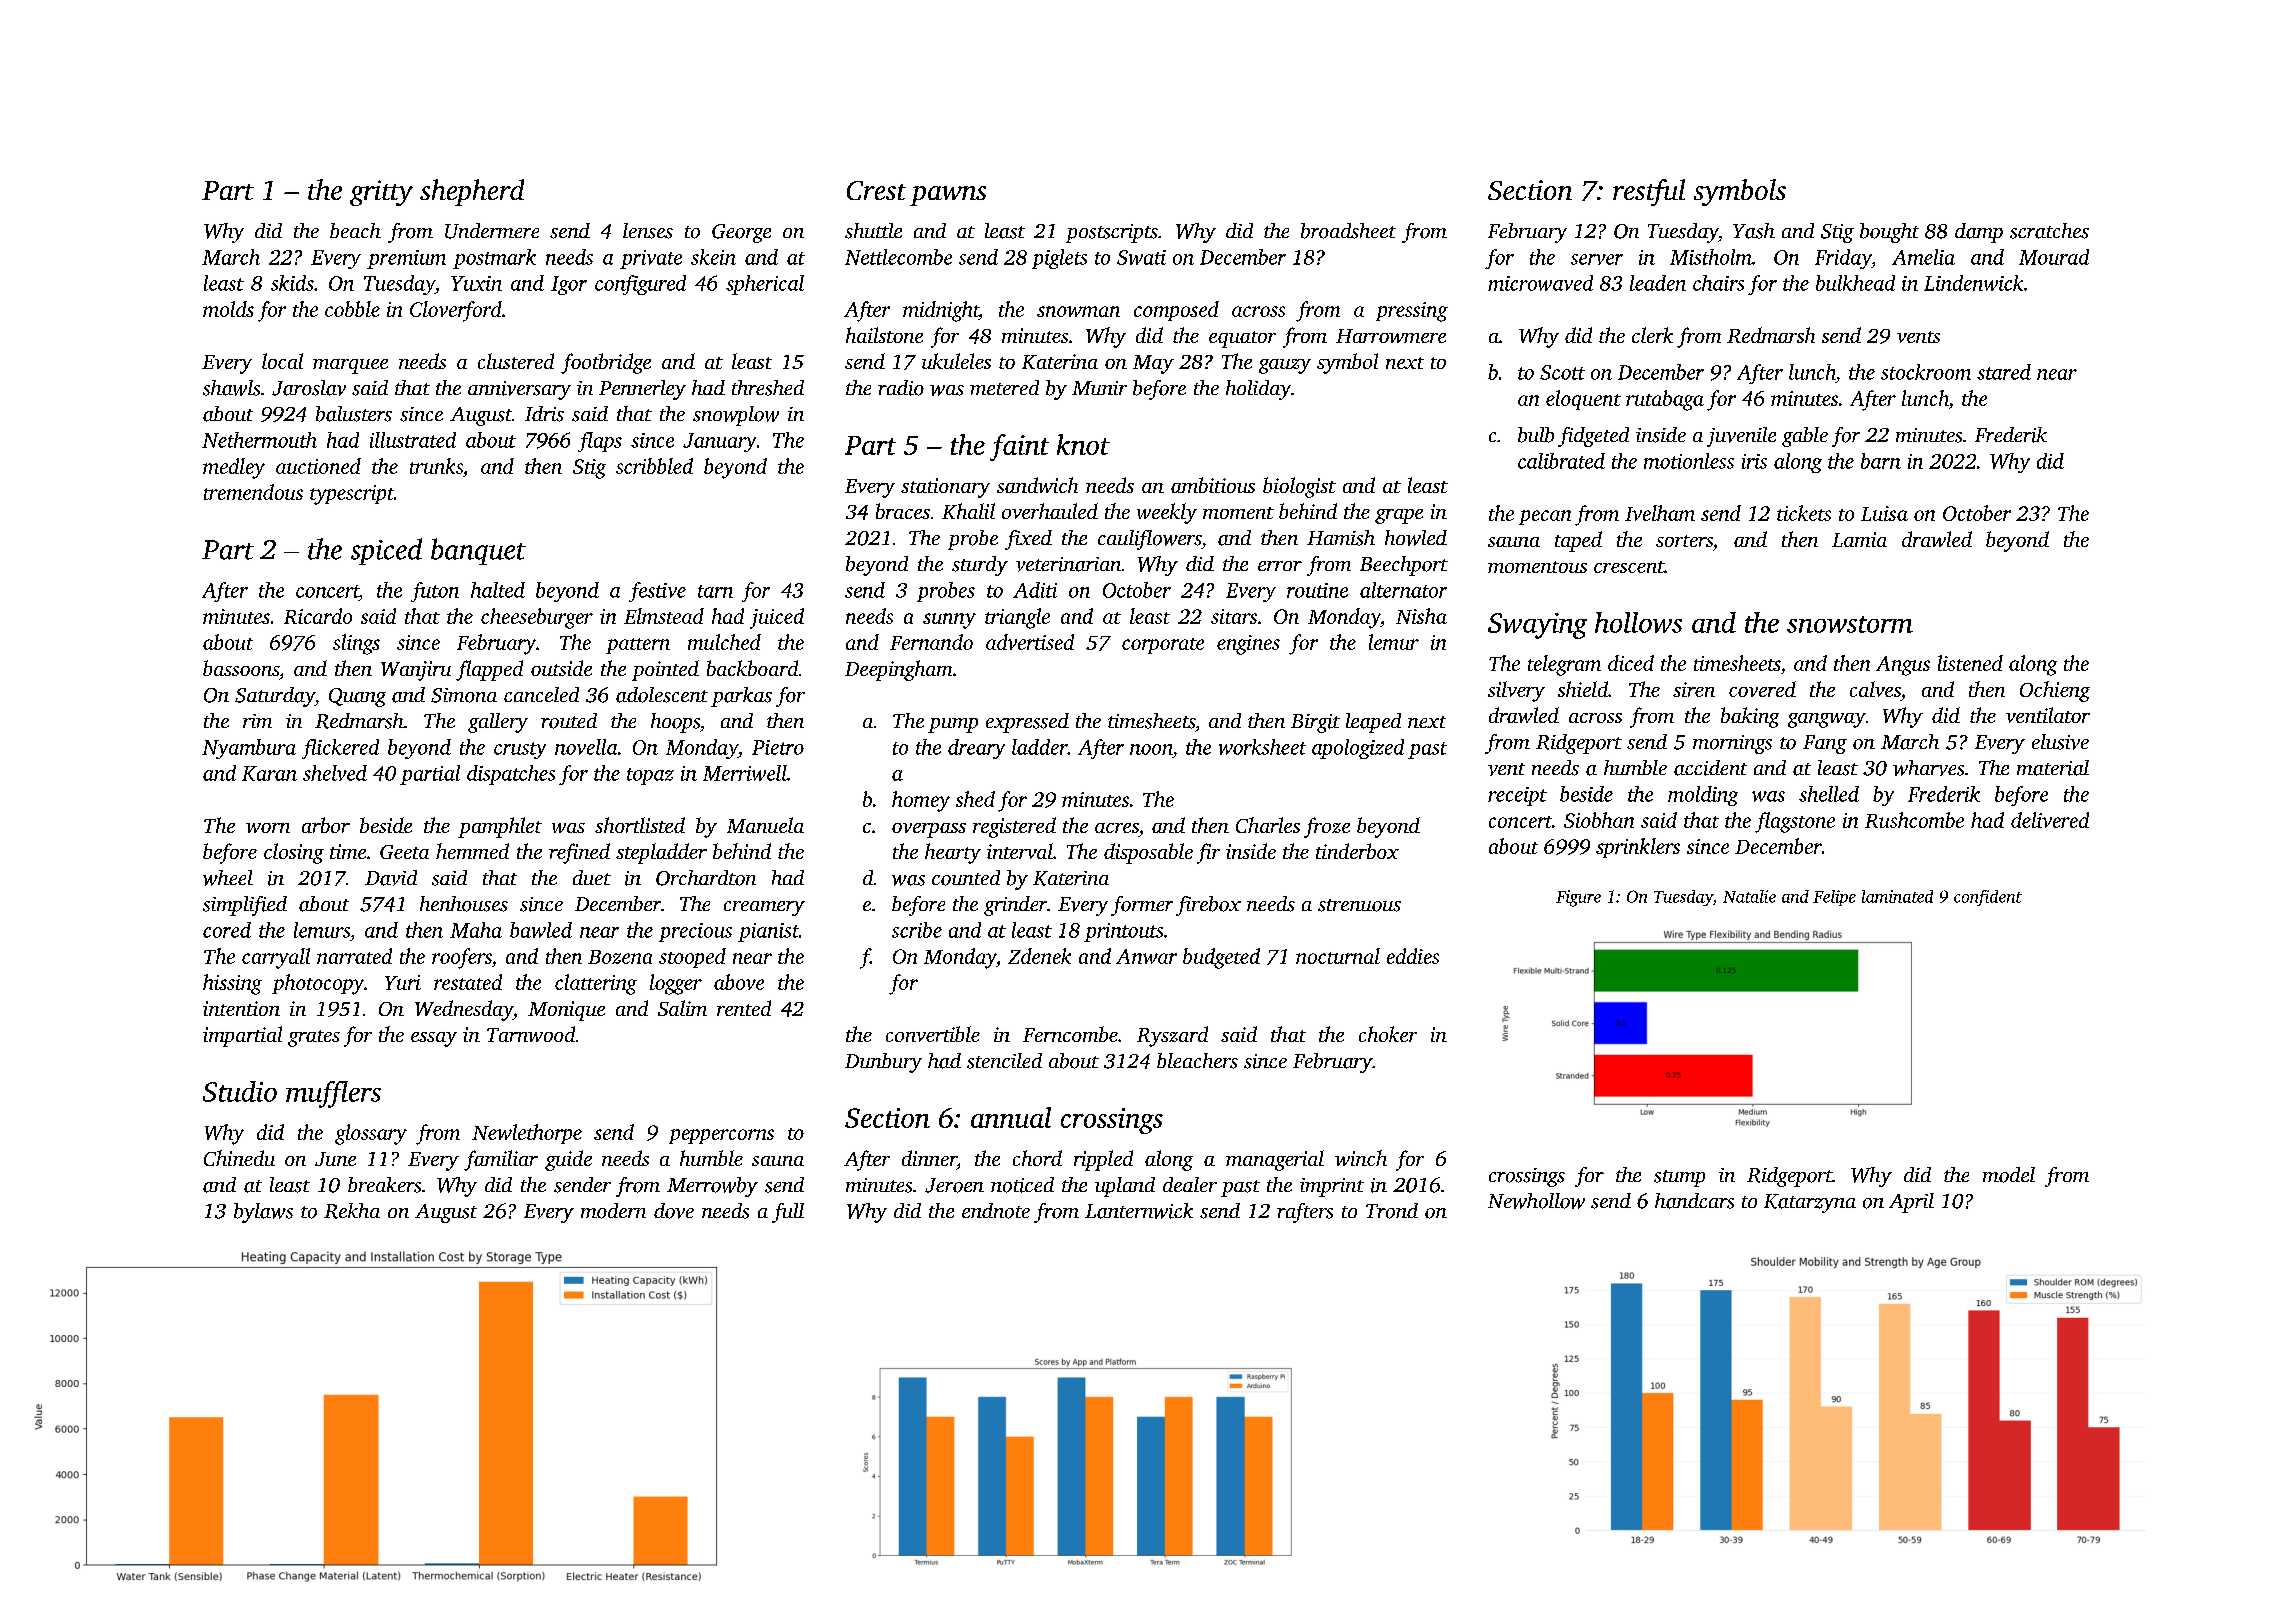 The image size is (2292, 1620). What do you see at coordinates (1694, 689) in the screenshot?
I see `siren` at bounding box center [1694, 689].
